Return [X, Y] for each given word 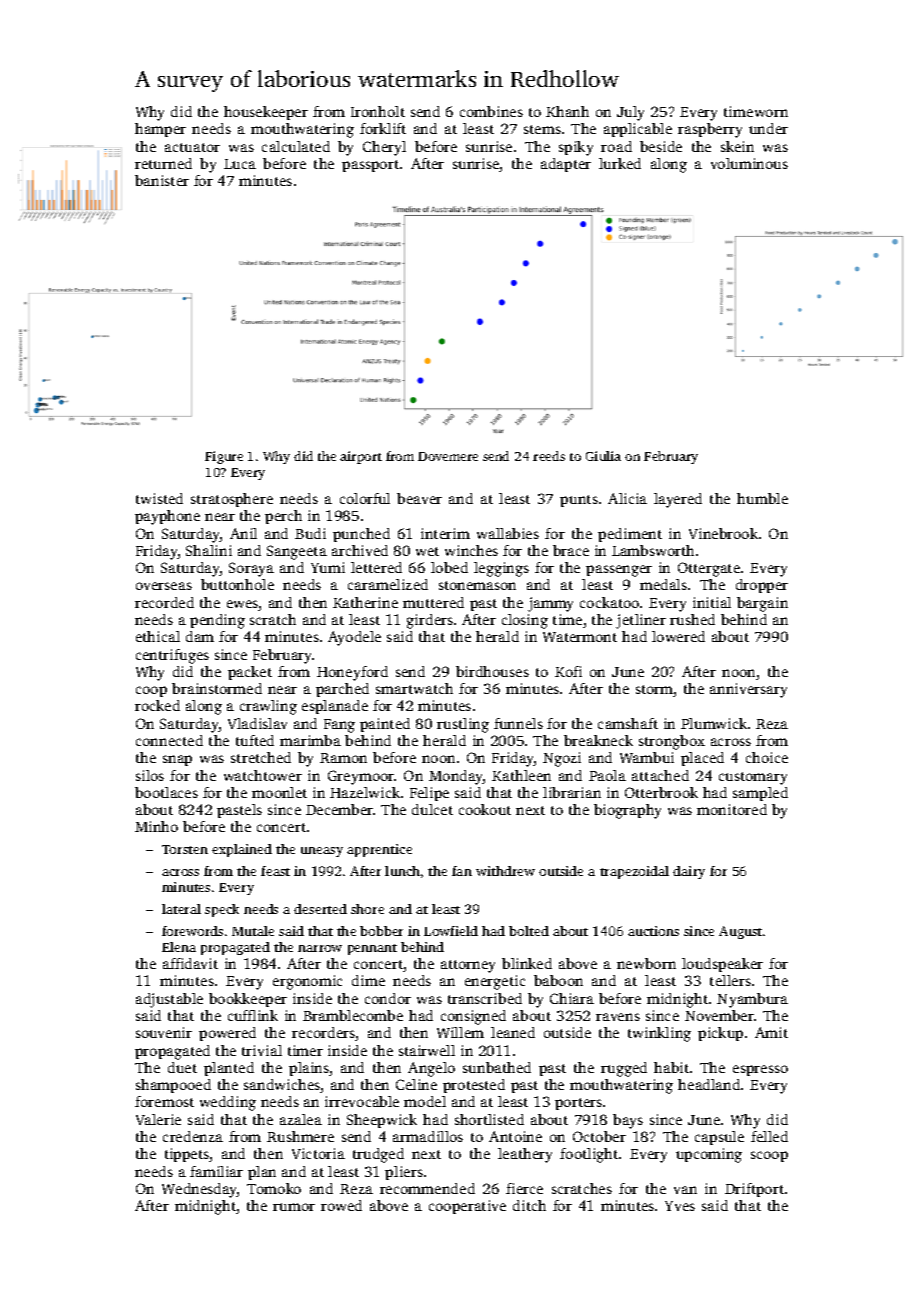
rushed [692, 619]
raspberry [710, 130]
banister [162, 180]
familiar [216, 1171]
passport [370, 166]
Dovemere [448, 456]
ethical [158, 636]
